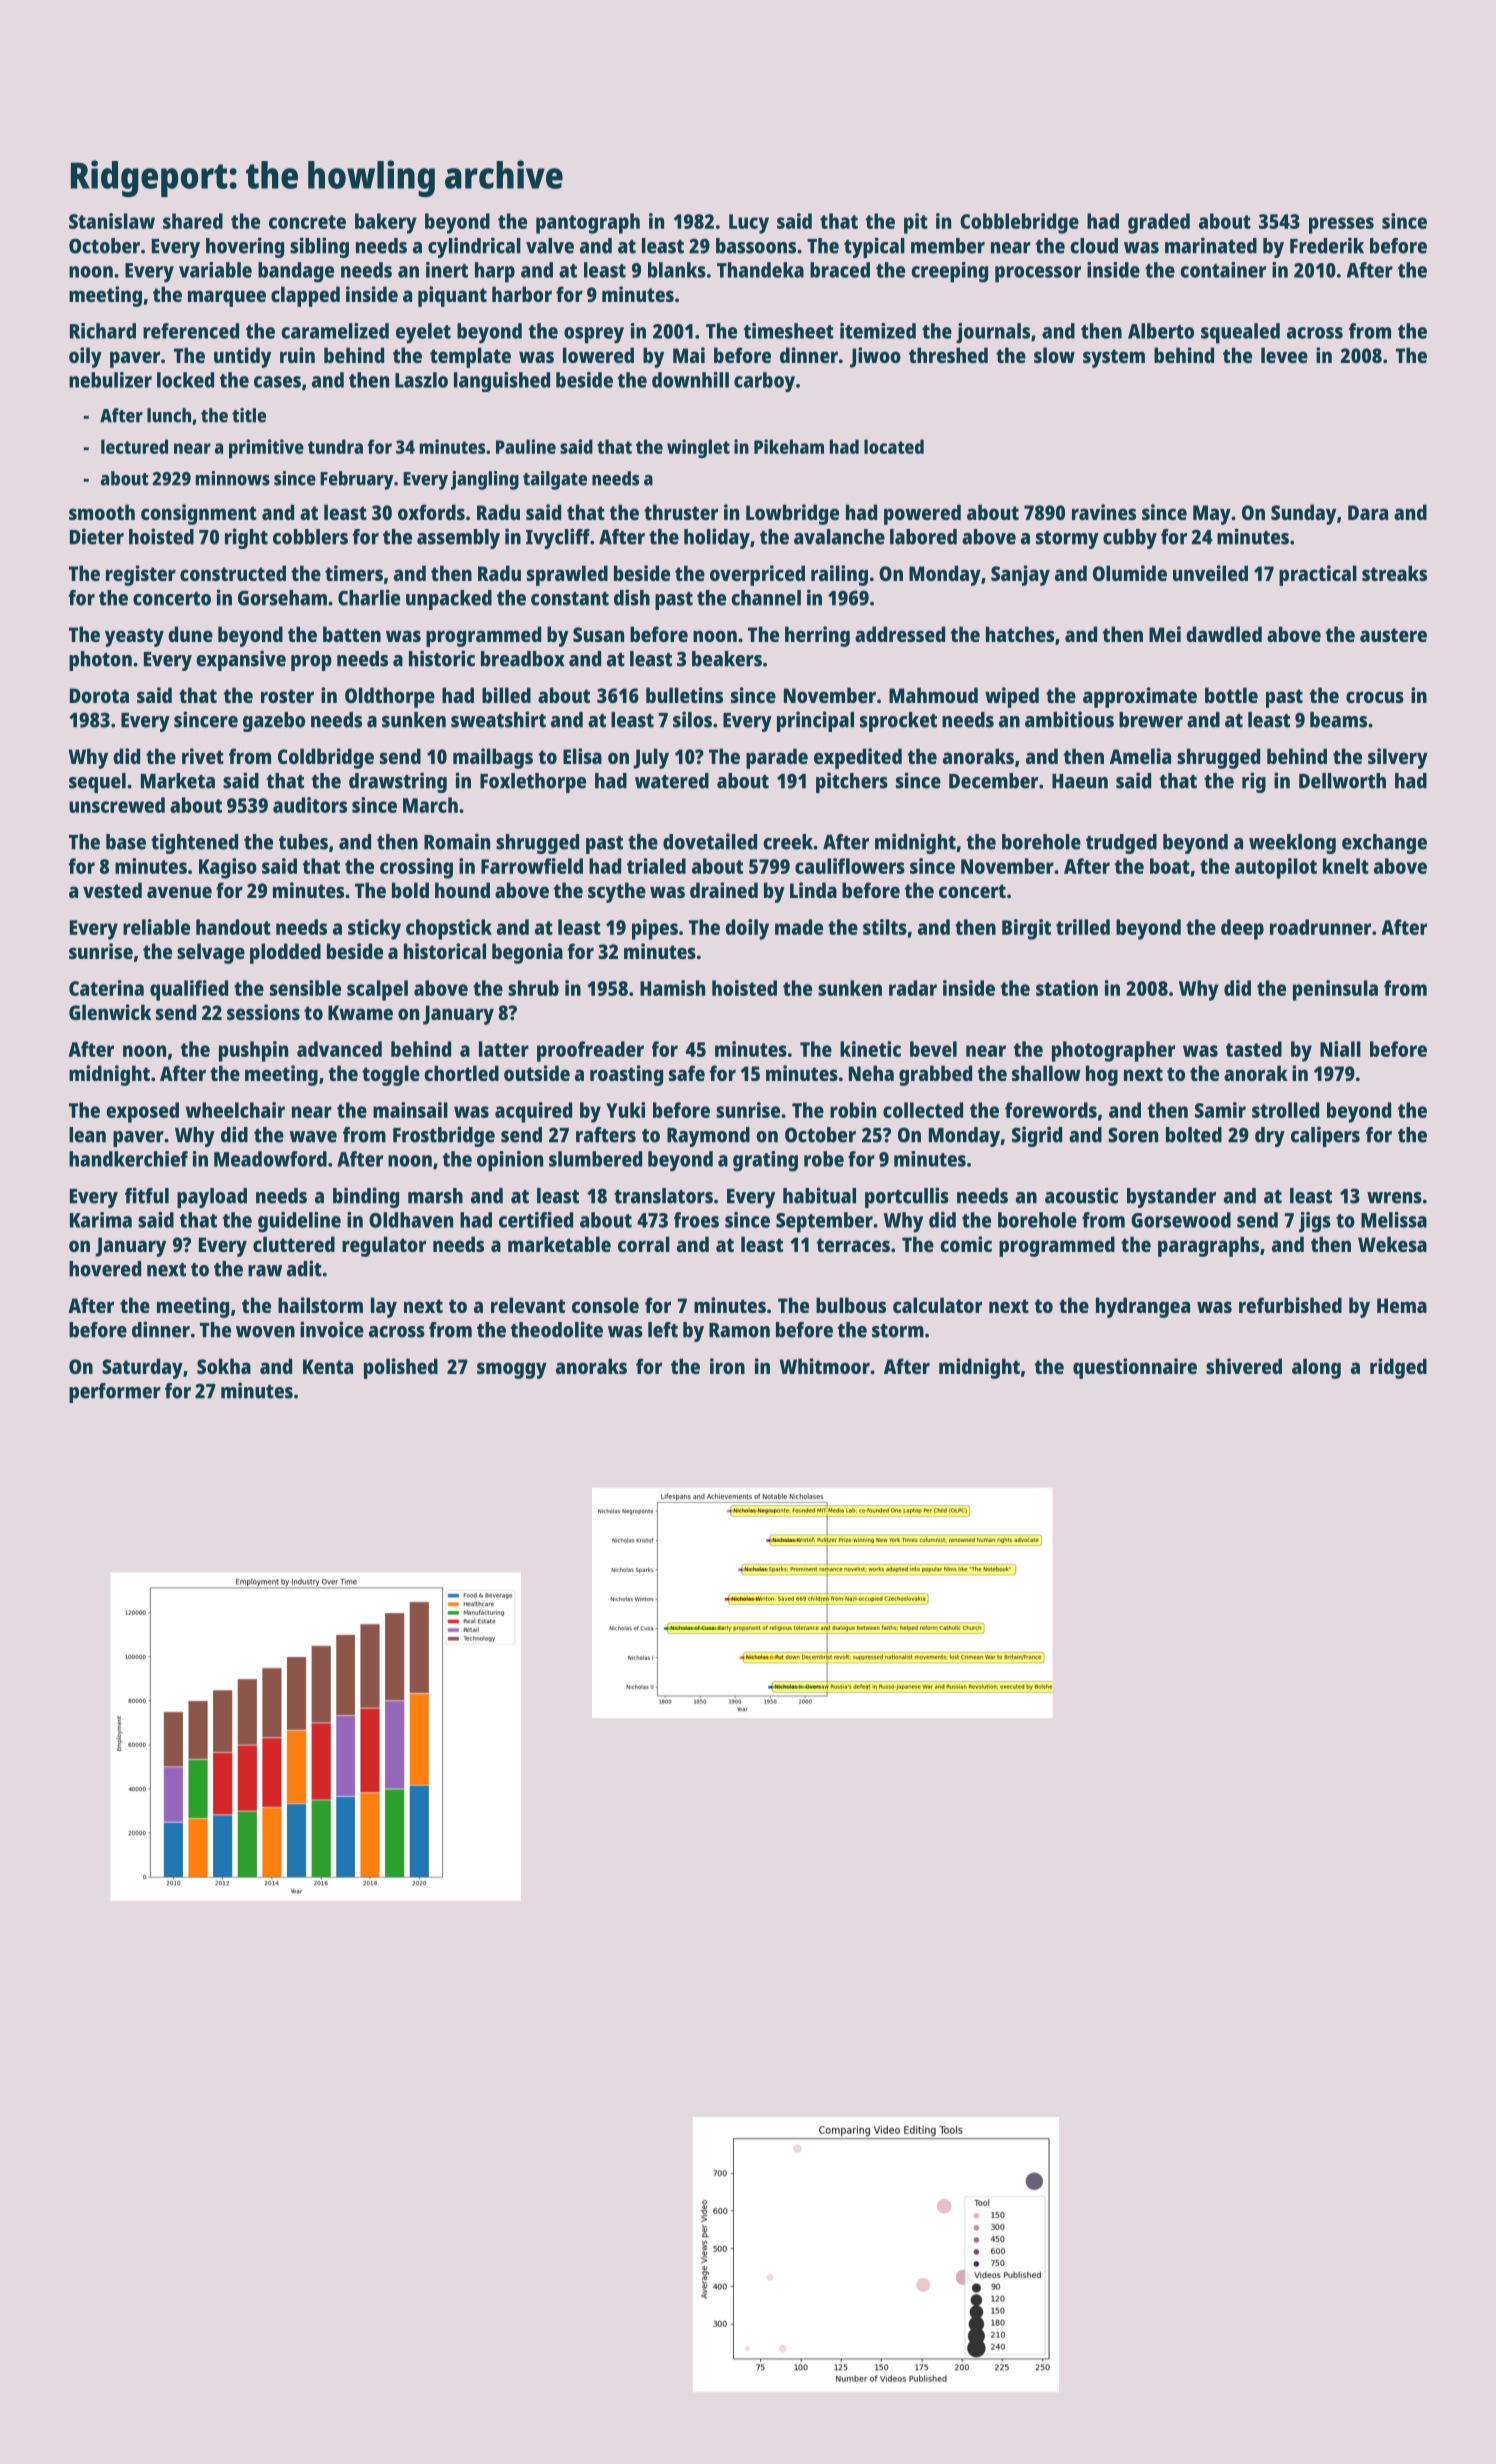 The image size is (1496, 2464). I want to click on osprey, so click(594, 335).
